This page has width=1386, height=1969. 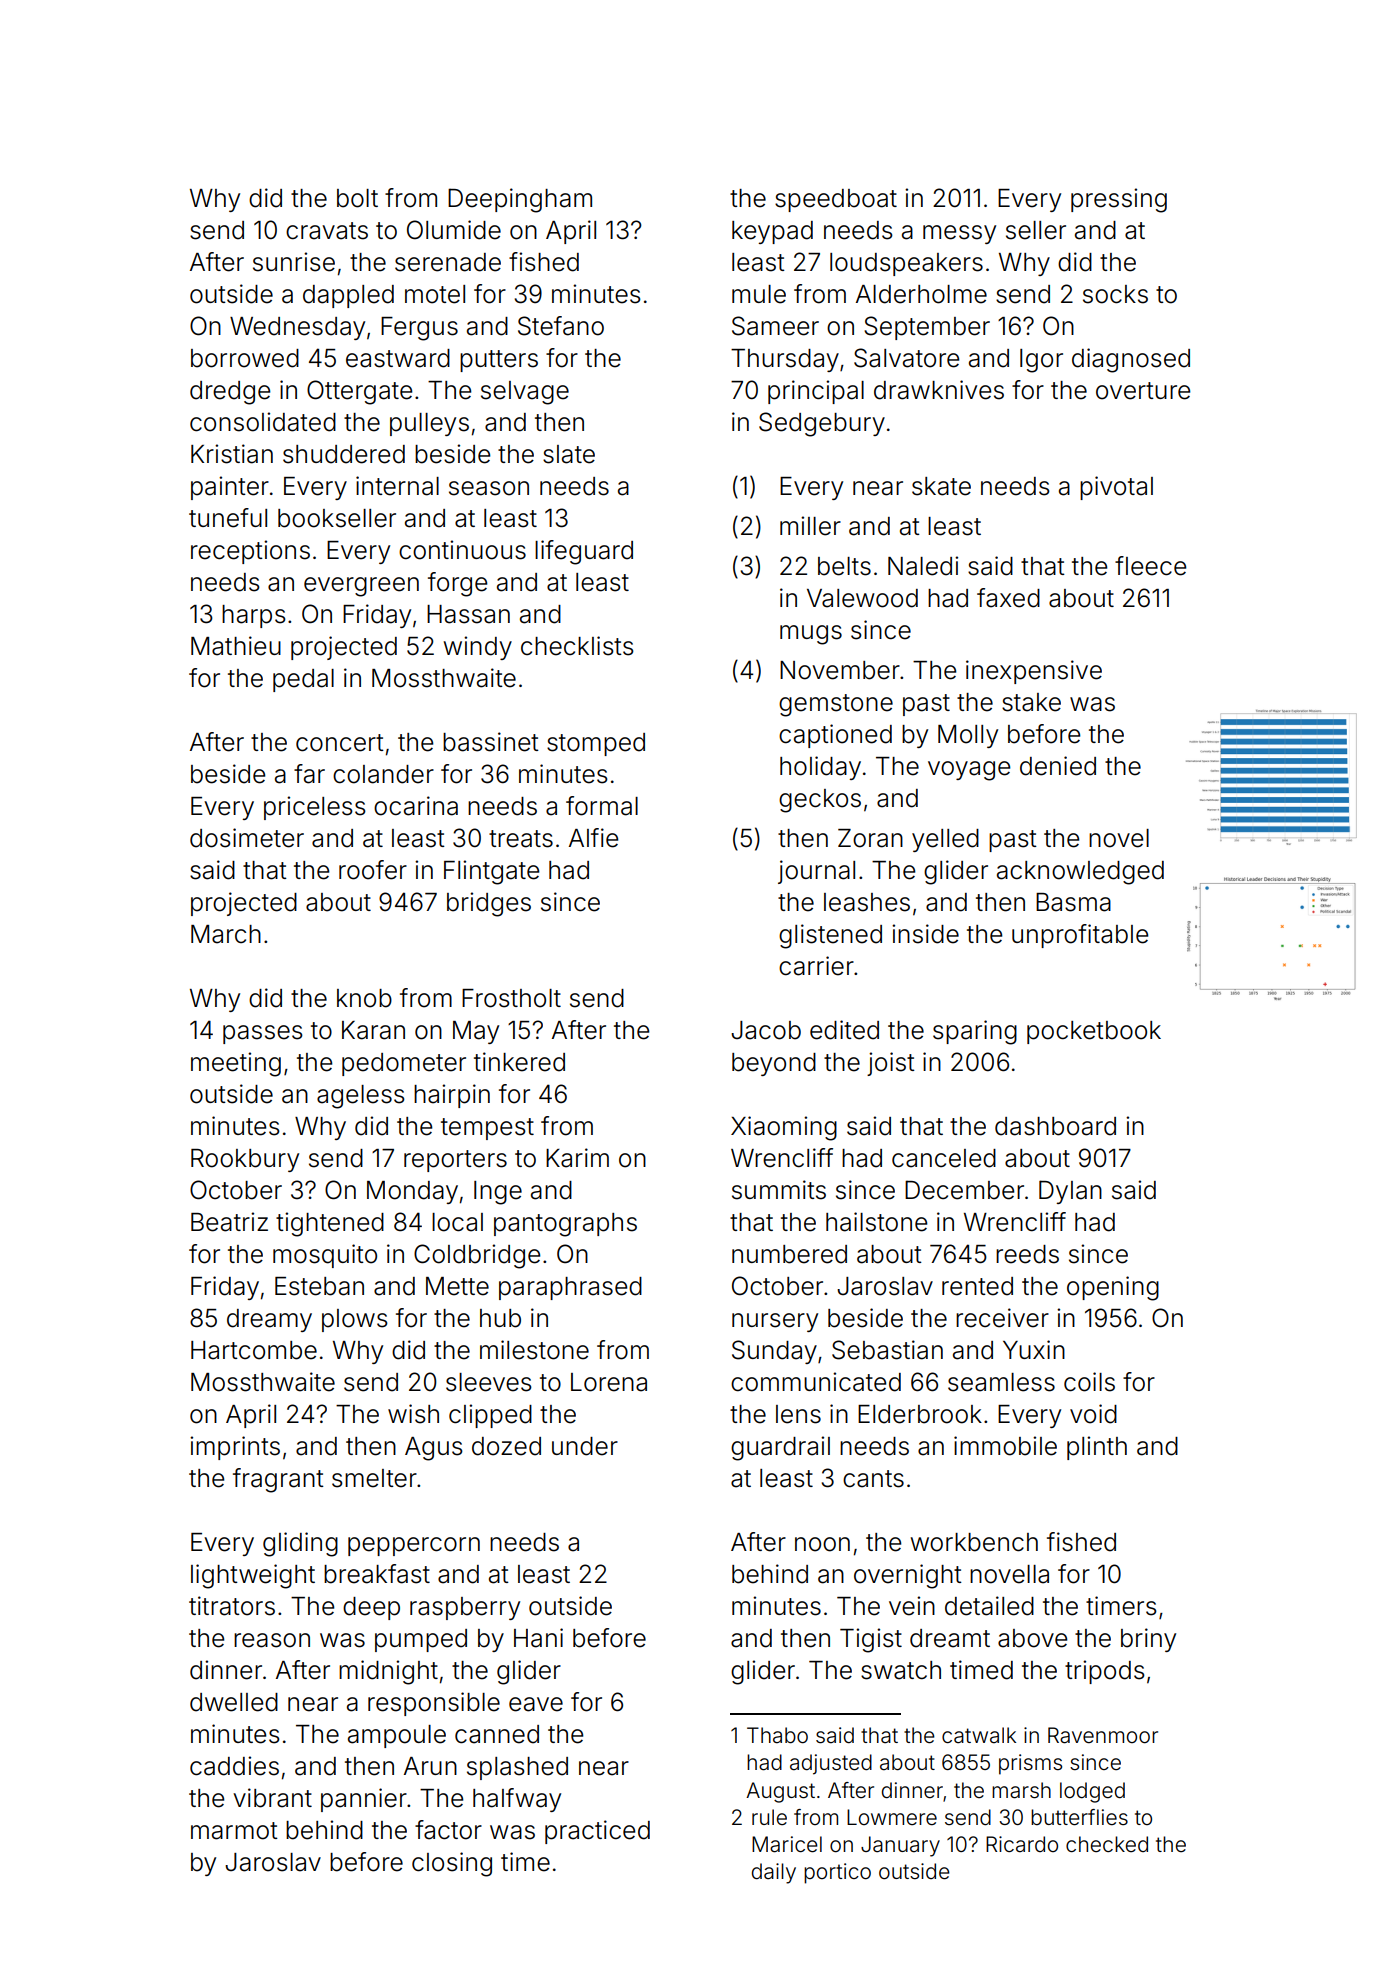 What do you see at coordinates (364, 1800) in the page?
I see `pannier` at bounding box center [364, 1800].
